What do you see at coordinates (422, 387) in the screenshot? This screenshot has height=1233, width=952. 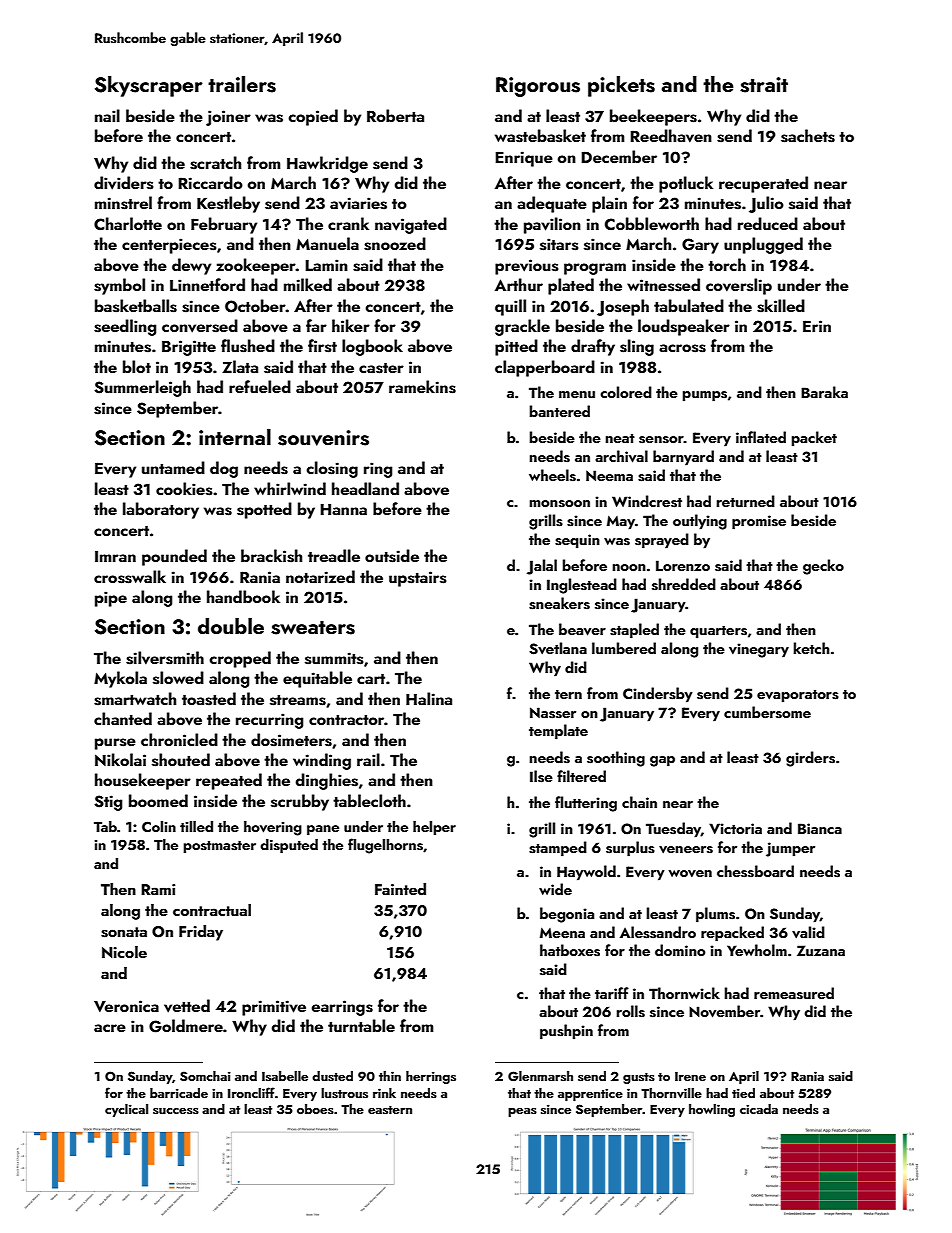 I see `ramekins` at bounding box center [422, 387].
